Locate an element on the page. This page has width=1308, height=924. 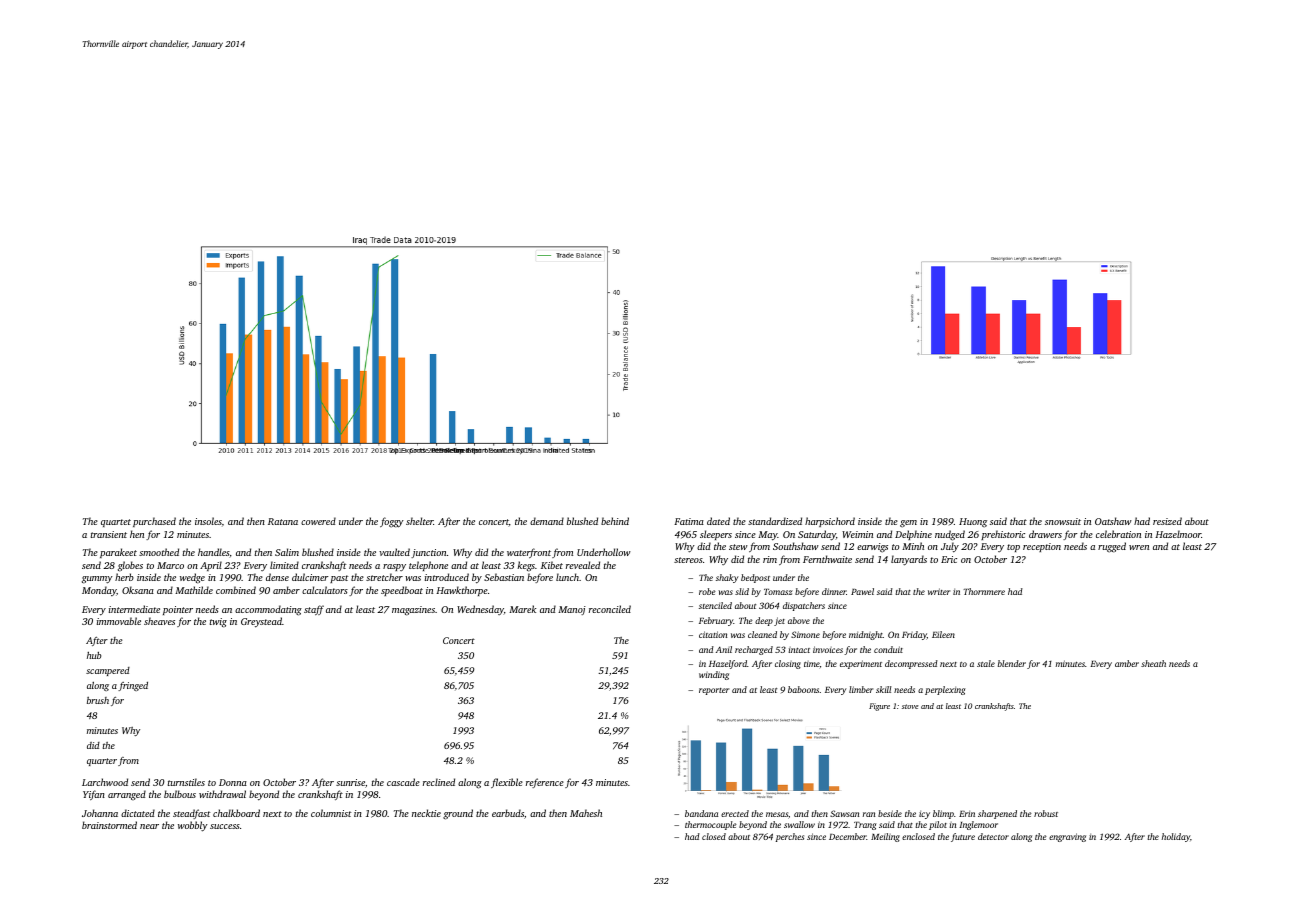
Ratana is located at coordinates (283, 521).
